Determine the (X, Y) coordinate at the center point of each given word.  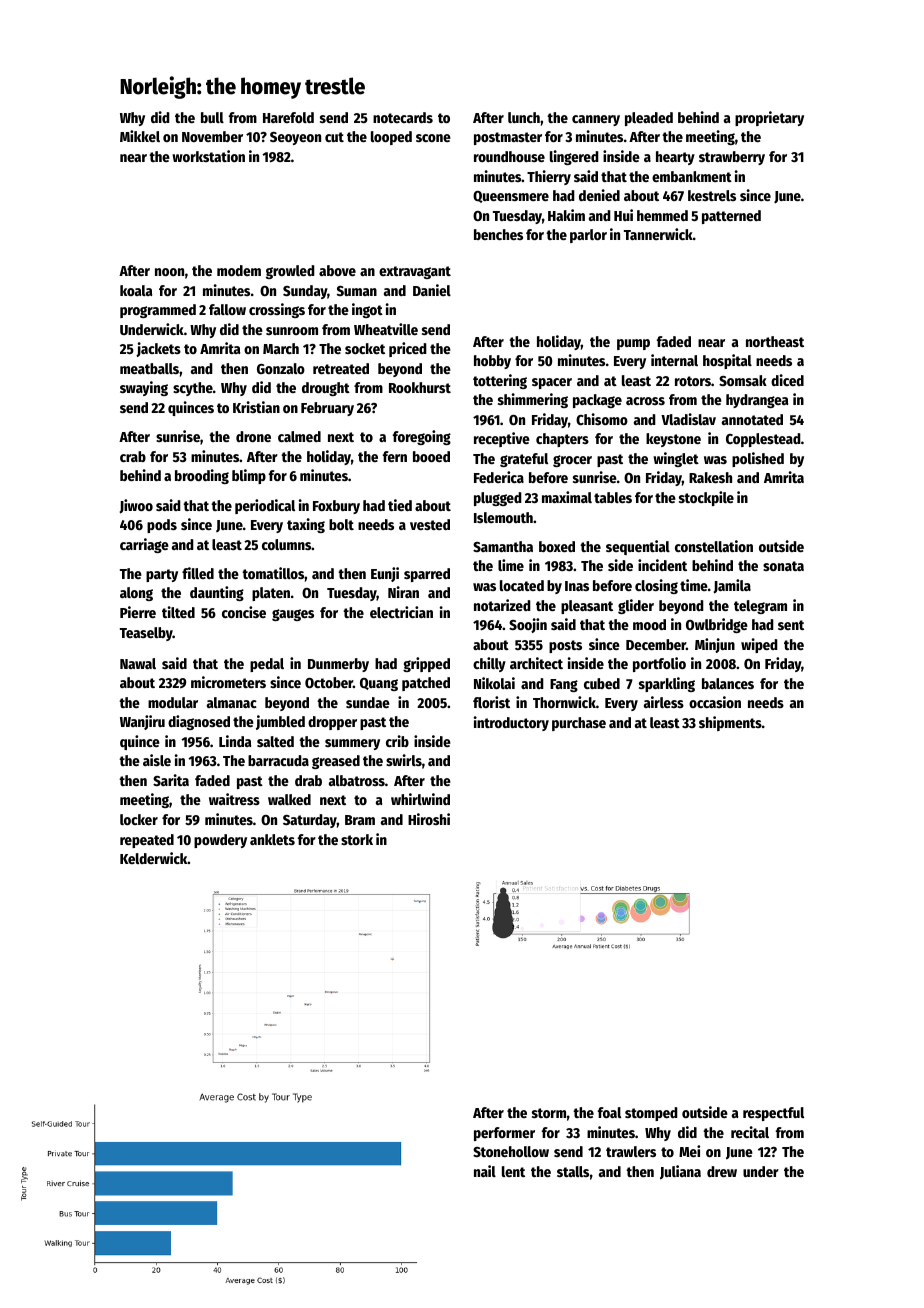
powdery (220, 841)
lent (513, 1171)
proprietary (769, 118)
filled (198, 573)
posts (565, 646)
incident (662, 565)
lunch (524, 117)
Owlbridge (717, 625)
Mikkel (140, 136)
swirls (404, 760)
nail (485, 1171)
